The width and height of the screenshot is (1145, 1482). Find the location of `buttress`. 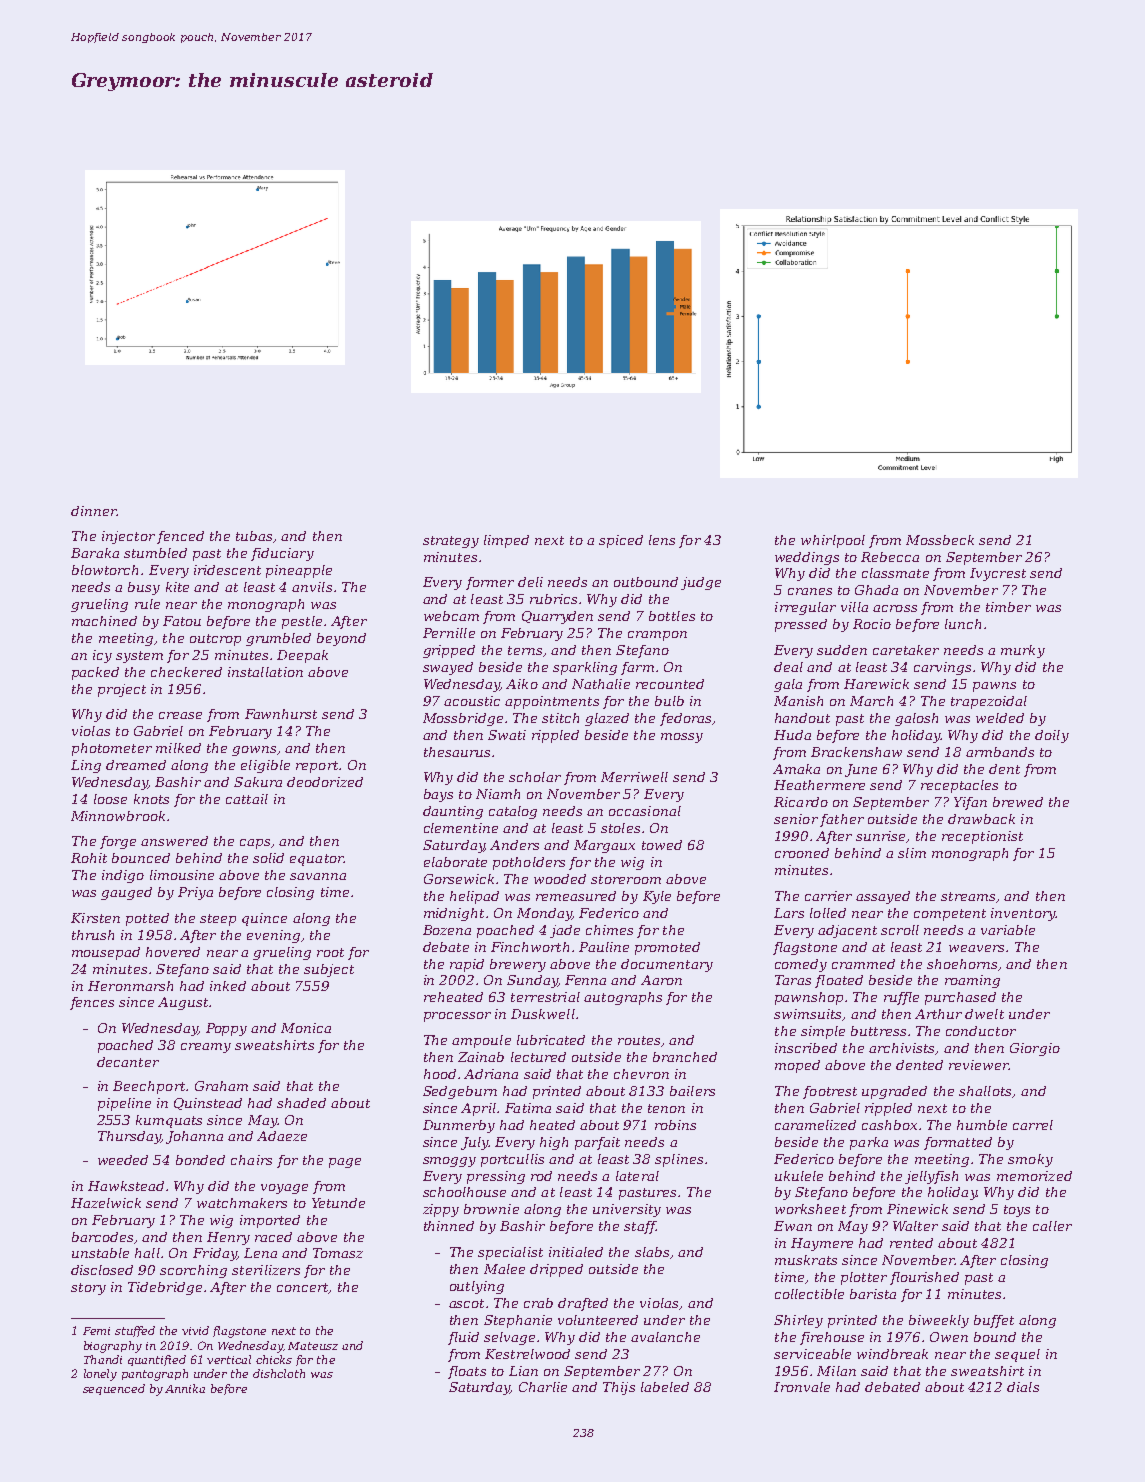

buttress is located at coordinates (878, 1031).
